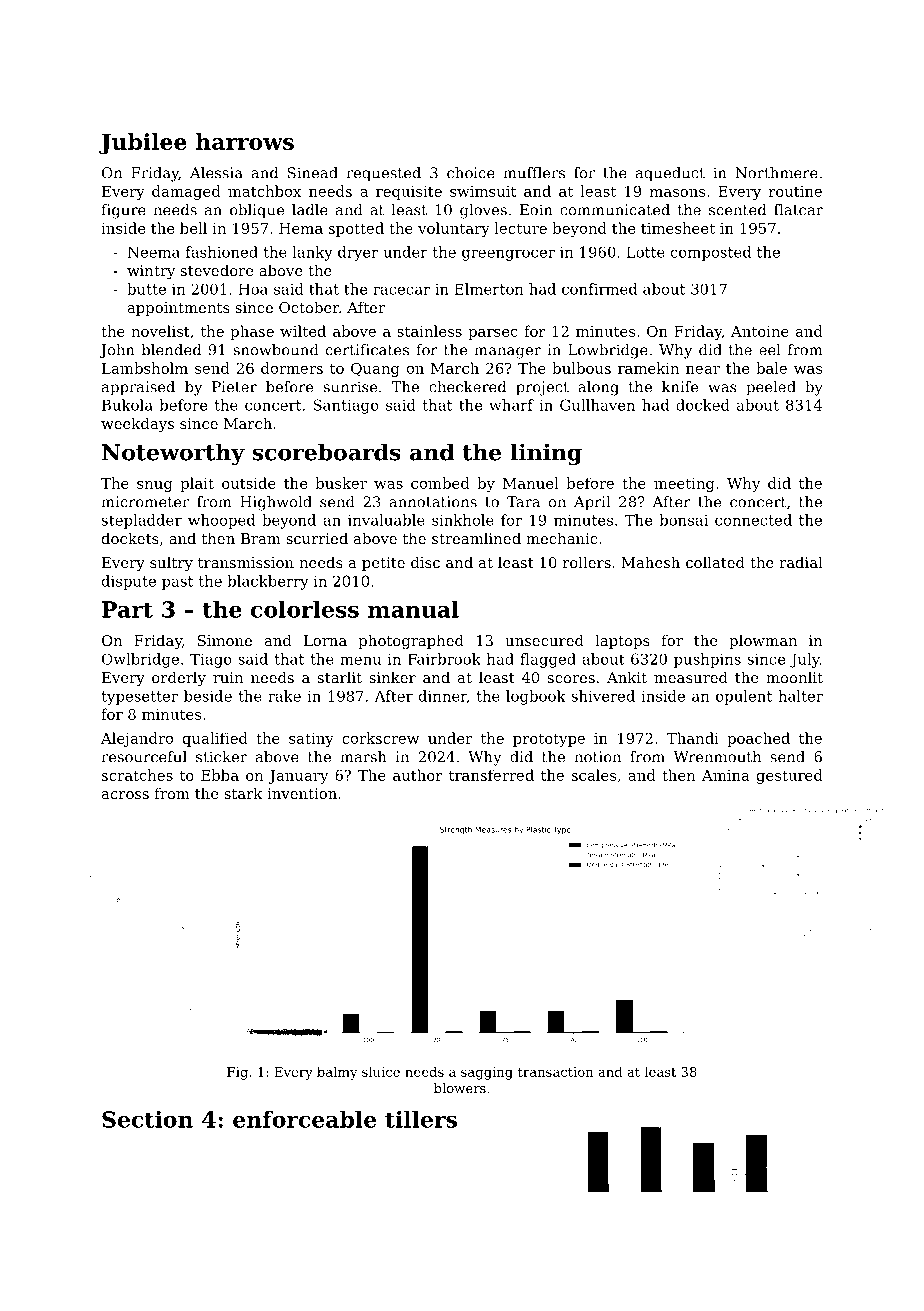  Describe the element at coordinates (234, 387) in the image. I see `Pieter` at that location.
